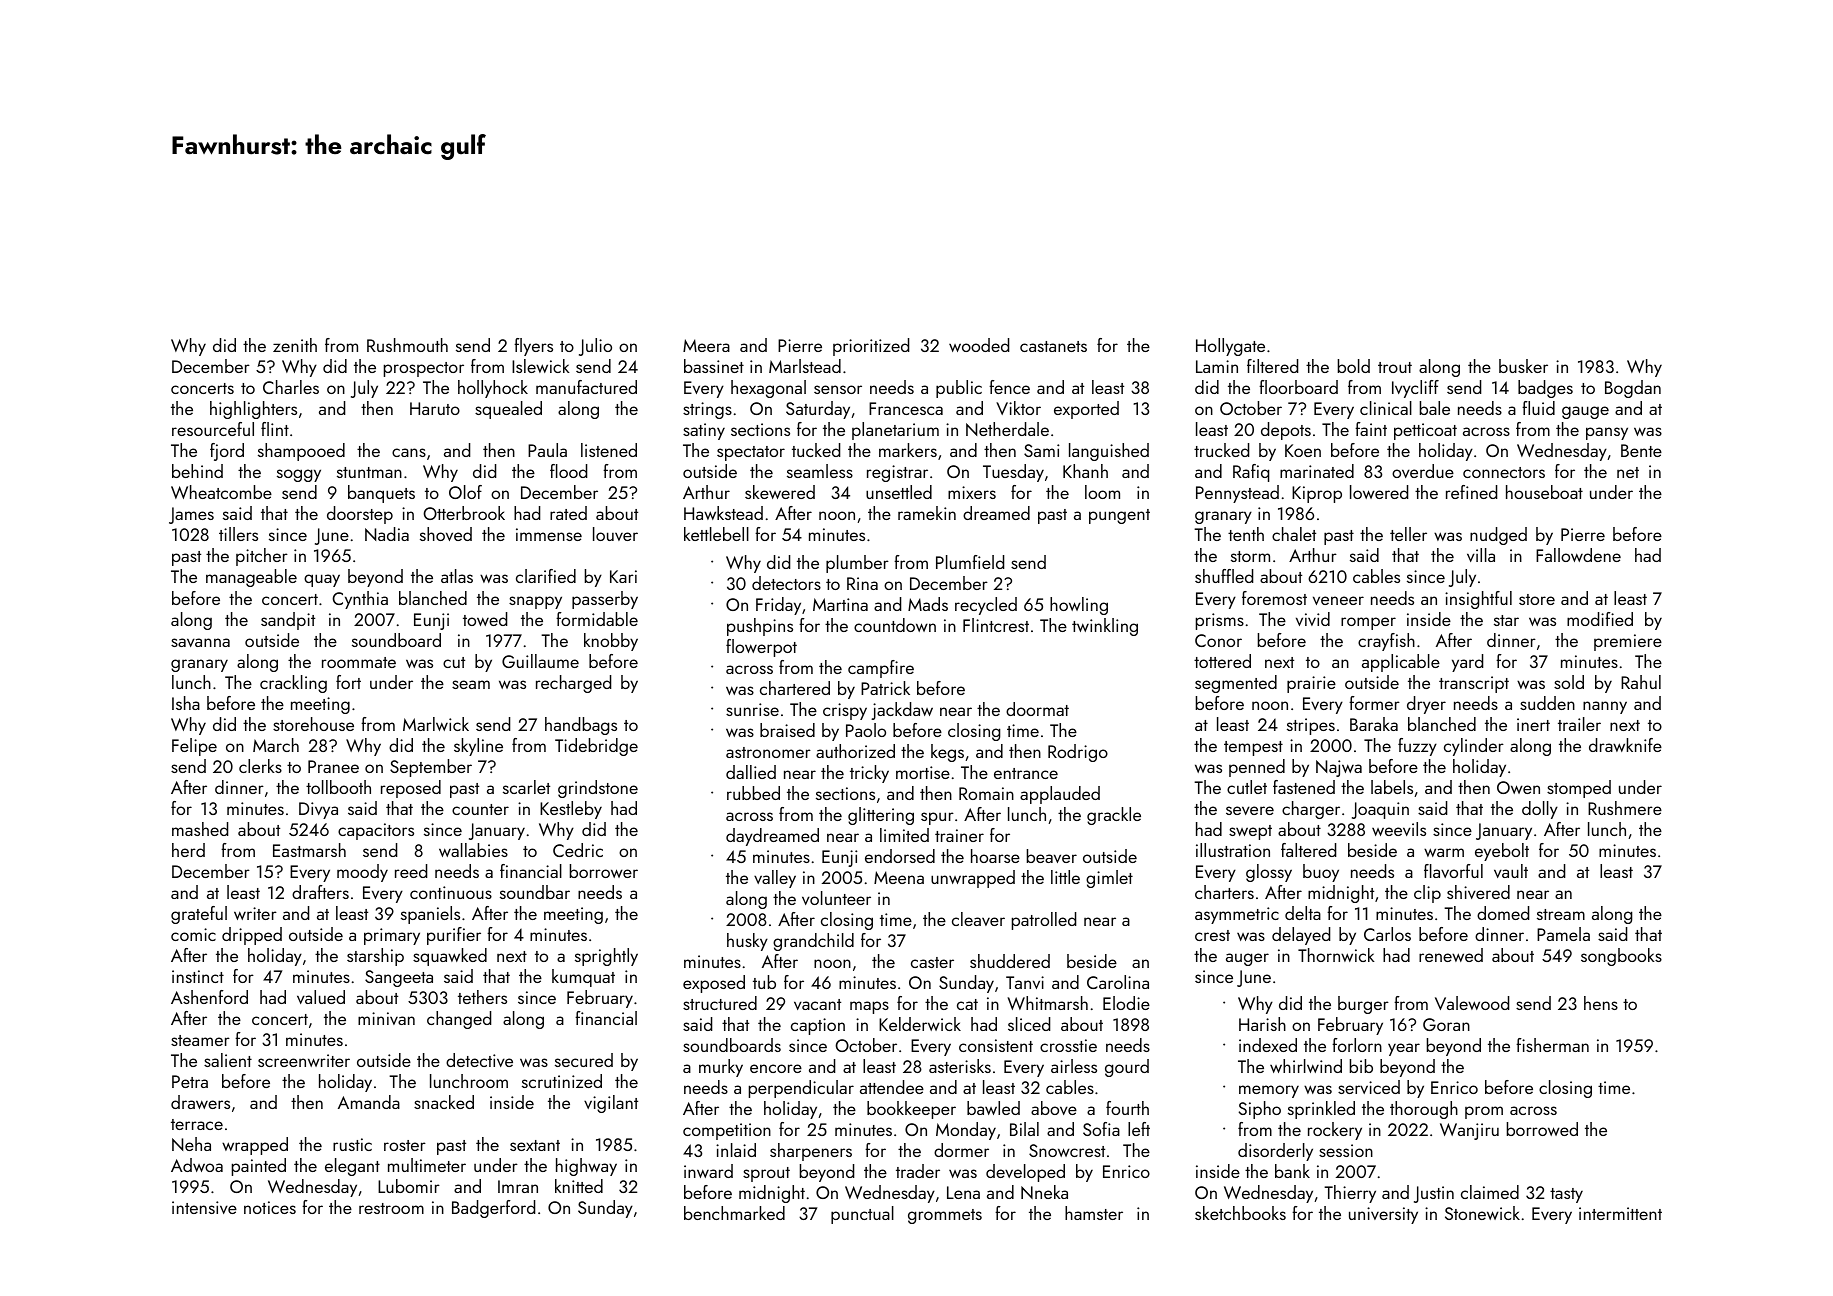 Image resolution: width=1833 pixels, height=1296 pixels. I want to click on fourth, so click(1127, 1108).
